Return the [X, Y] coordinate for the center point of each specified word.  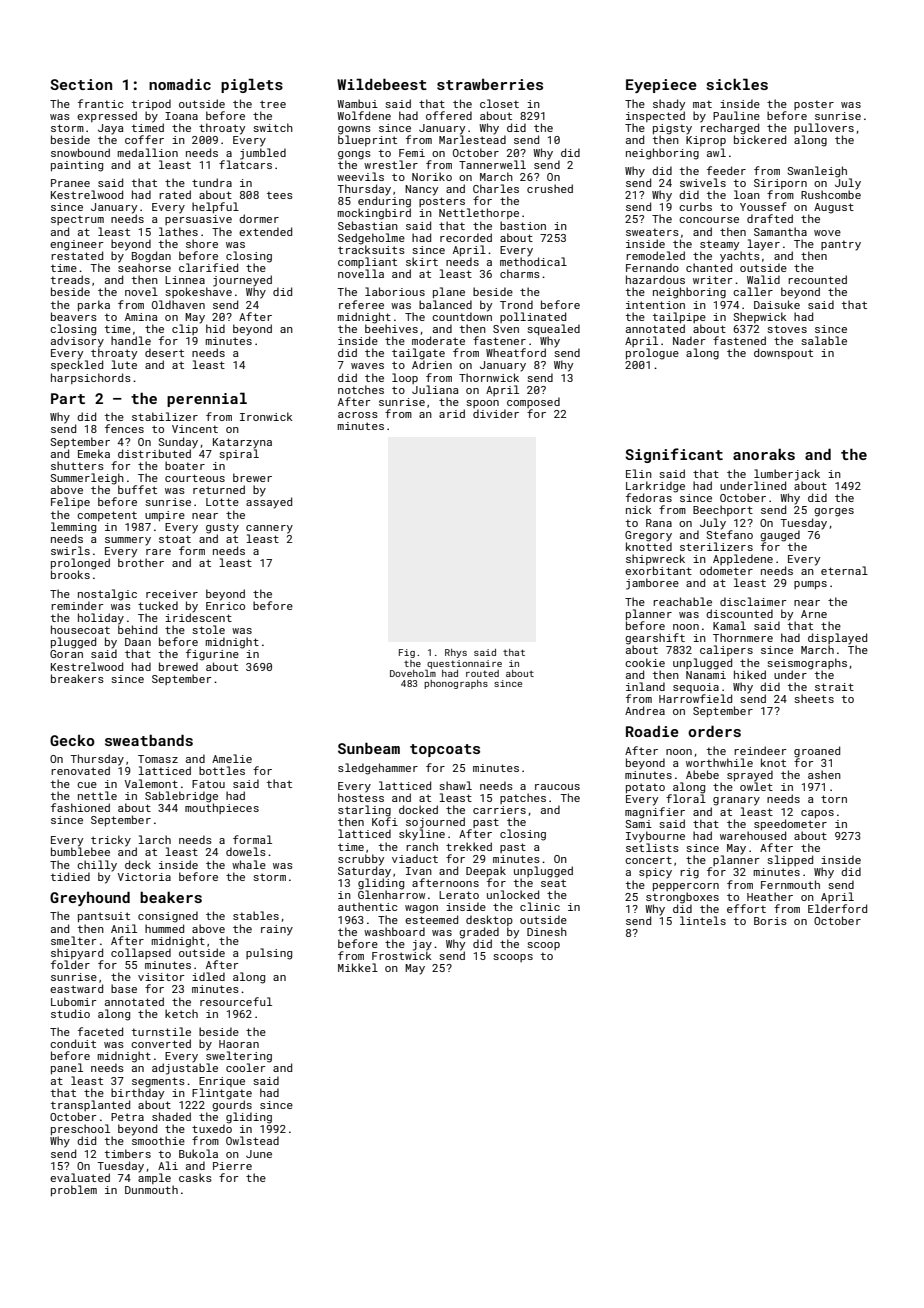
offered [449, 115]
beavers [74, 316]
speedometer [790, 824]
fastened [739, 340]
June [259, 1154]
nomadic [180, 84]
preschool [80, 1129]
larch [154, 839]
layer [763, 245]
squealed [553, 329]
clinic [540, 906]
